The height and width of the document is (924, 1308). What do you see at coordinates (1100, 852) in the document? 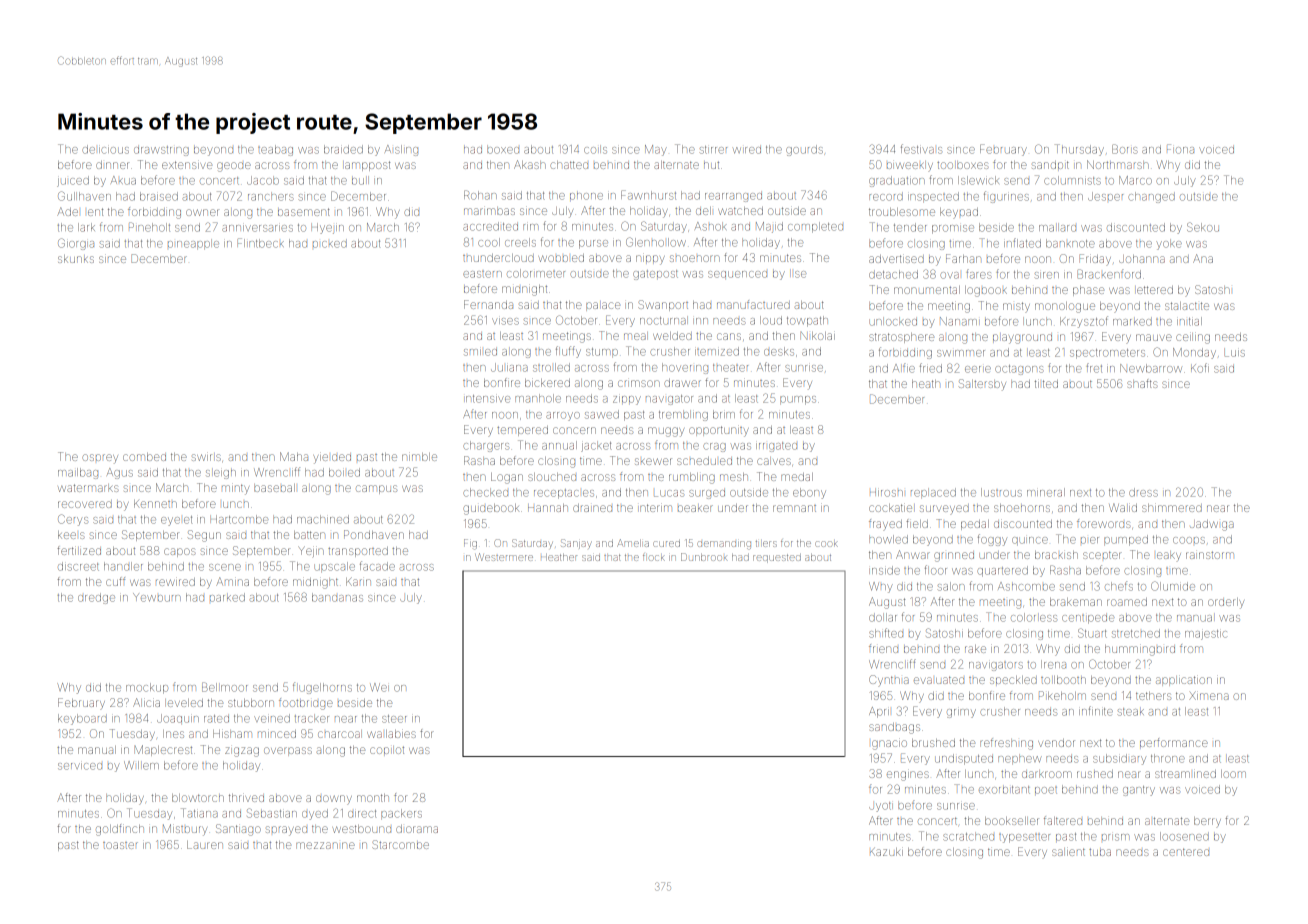
I see `tuba` at bounding box center [1100, 852].
